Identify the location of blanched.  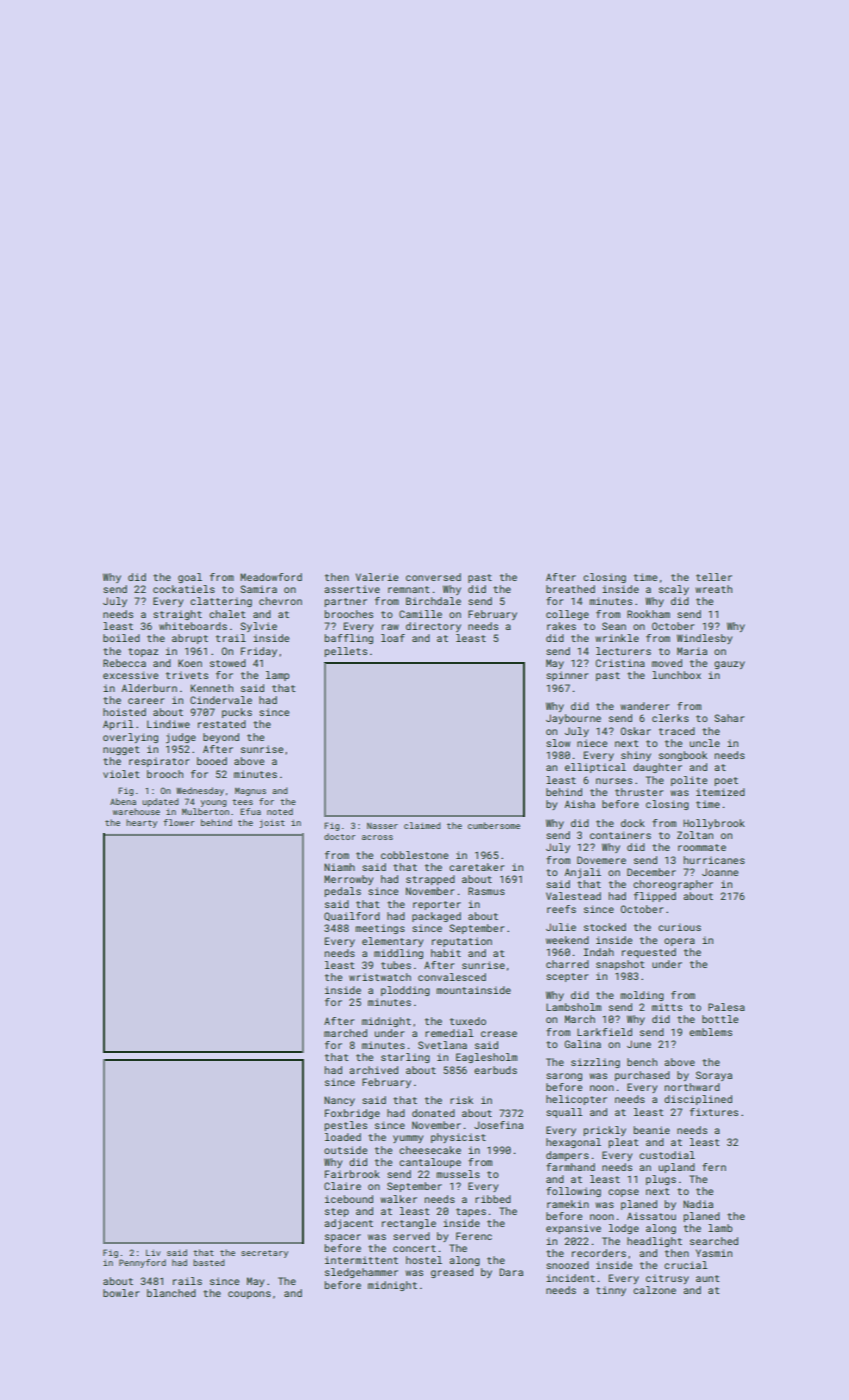
(171, 1293).
